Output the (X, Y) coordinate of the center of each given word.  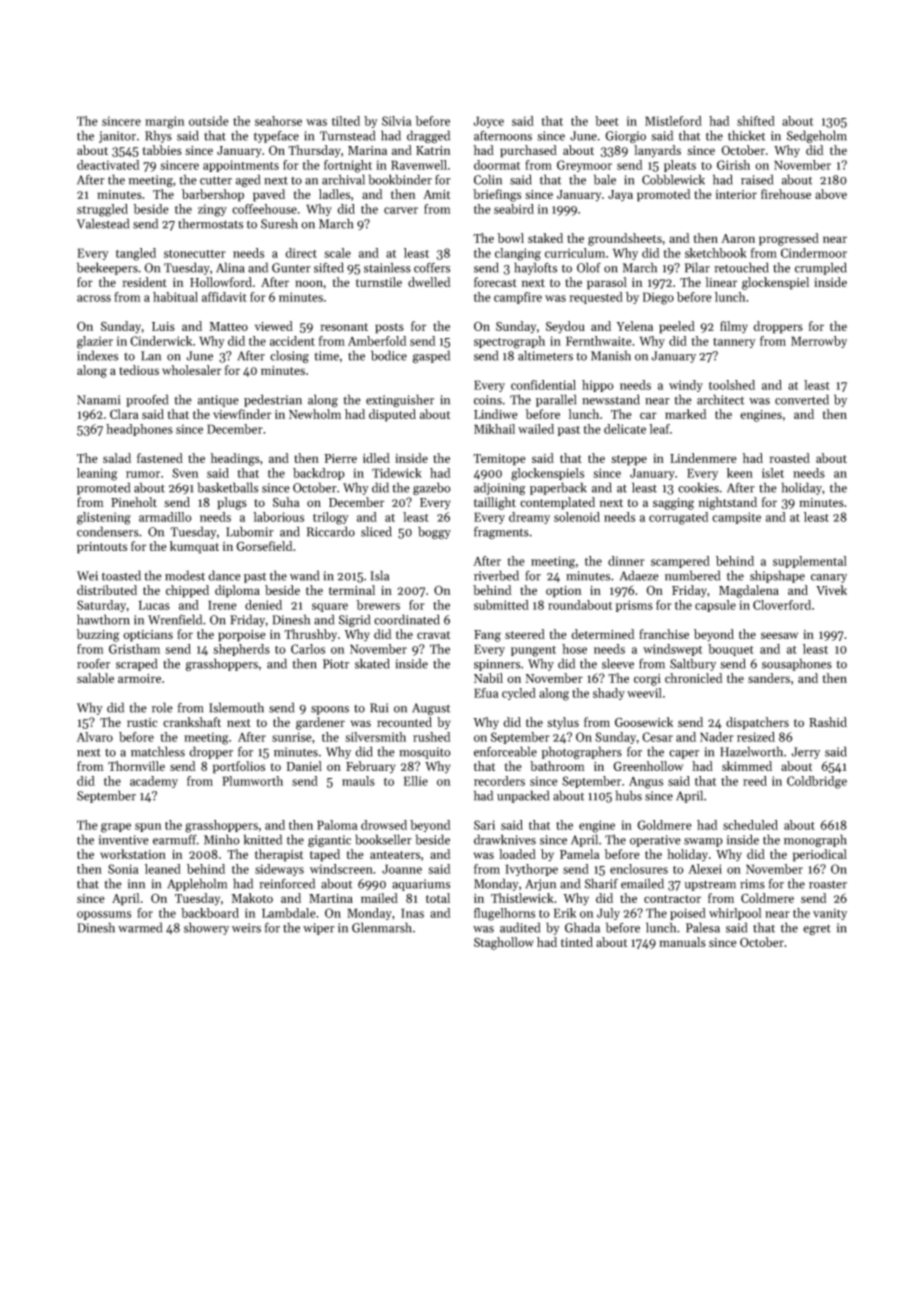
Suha (286, 502)
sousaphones (797, 664)
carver (401, 210)
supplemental (810, 562)
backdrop (319, 474)
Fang (487, 636)
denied (263, 605)
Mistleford (673, 121)
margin (165, 122)
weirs (246, 928)
